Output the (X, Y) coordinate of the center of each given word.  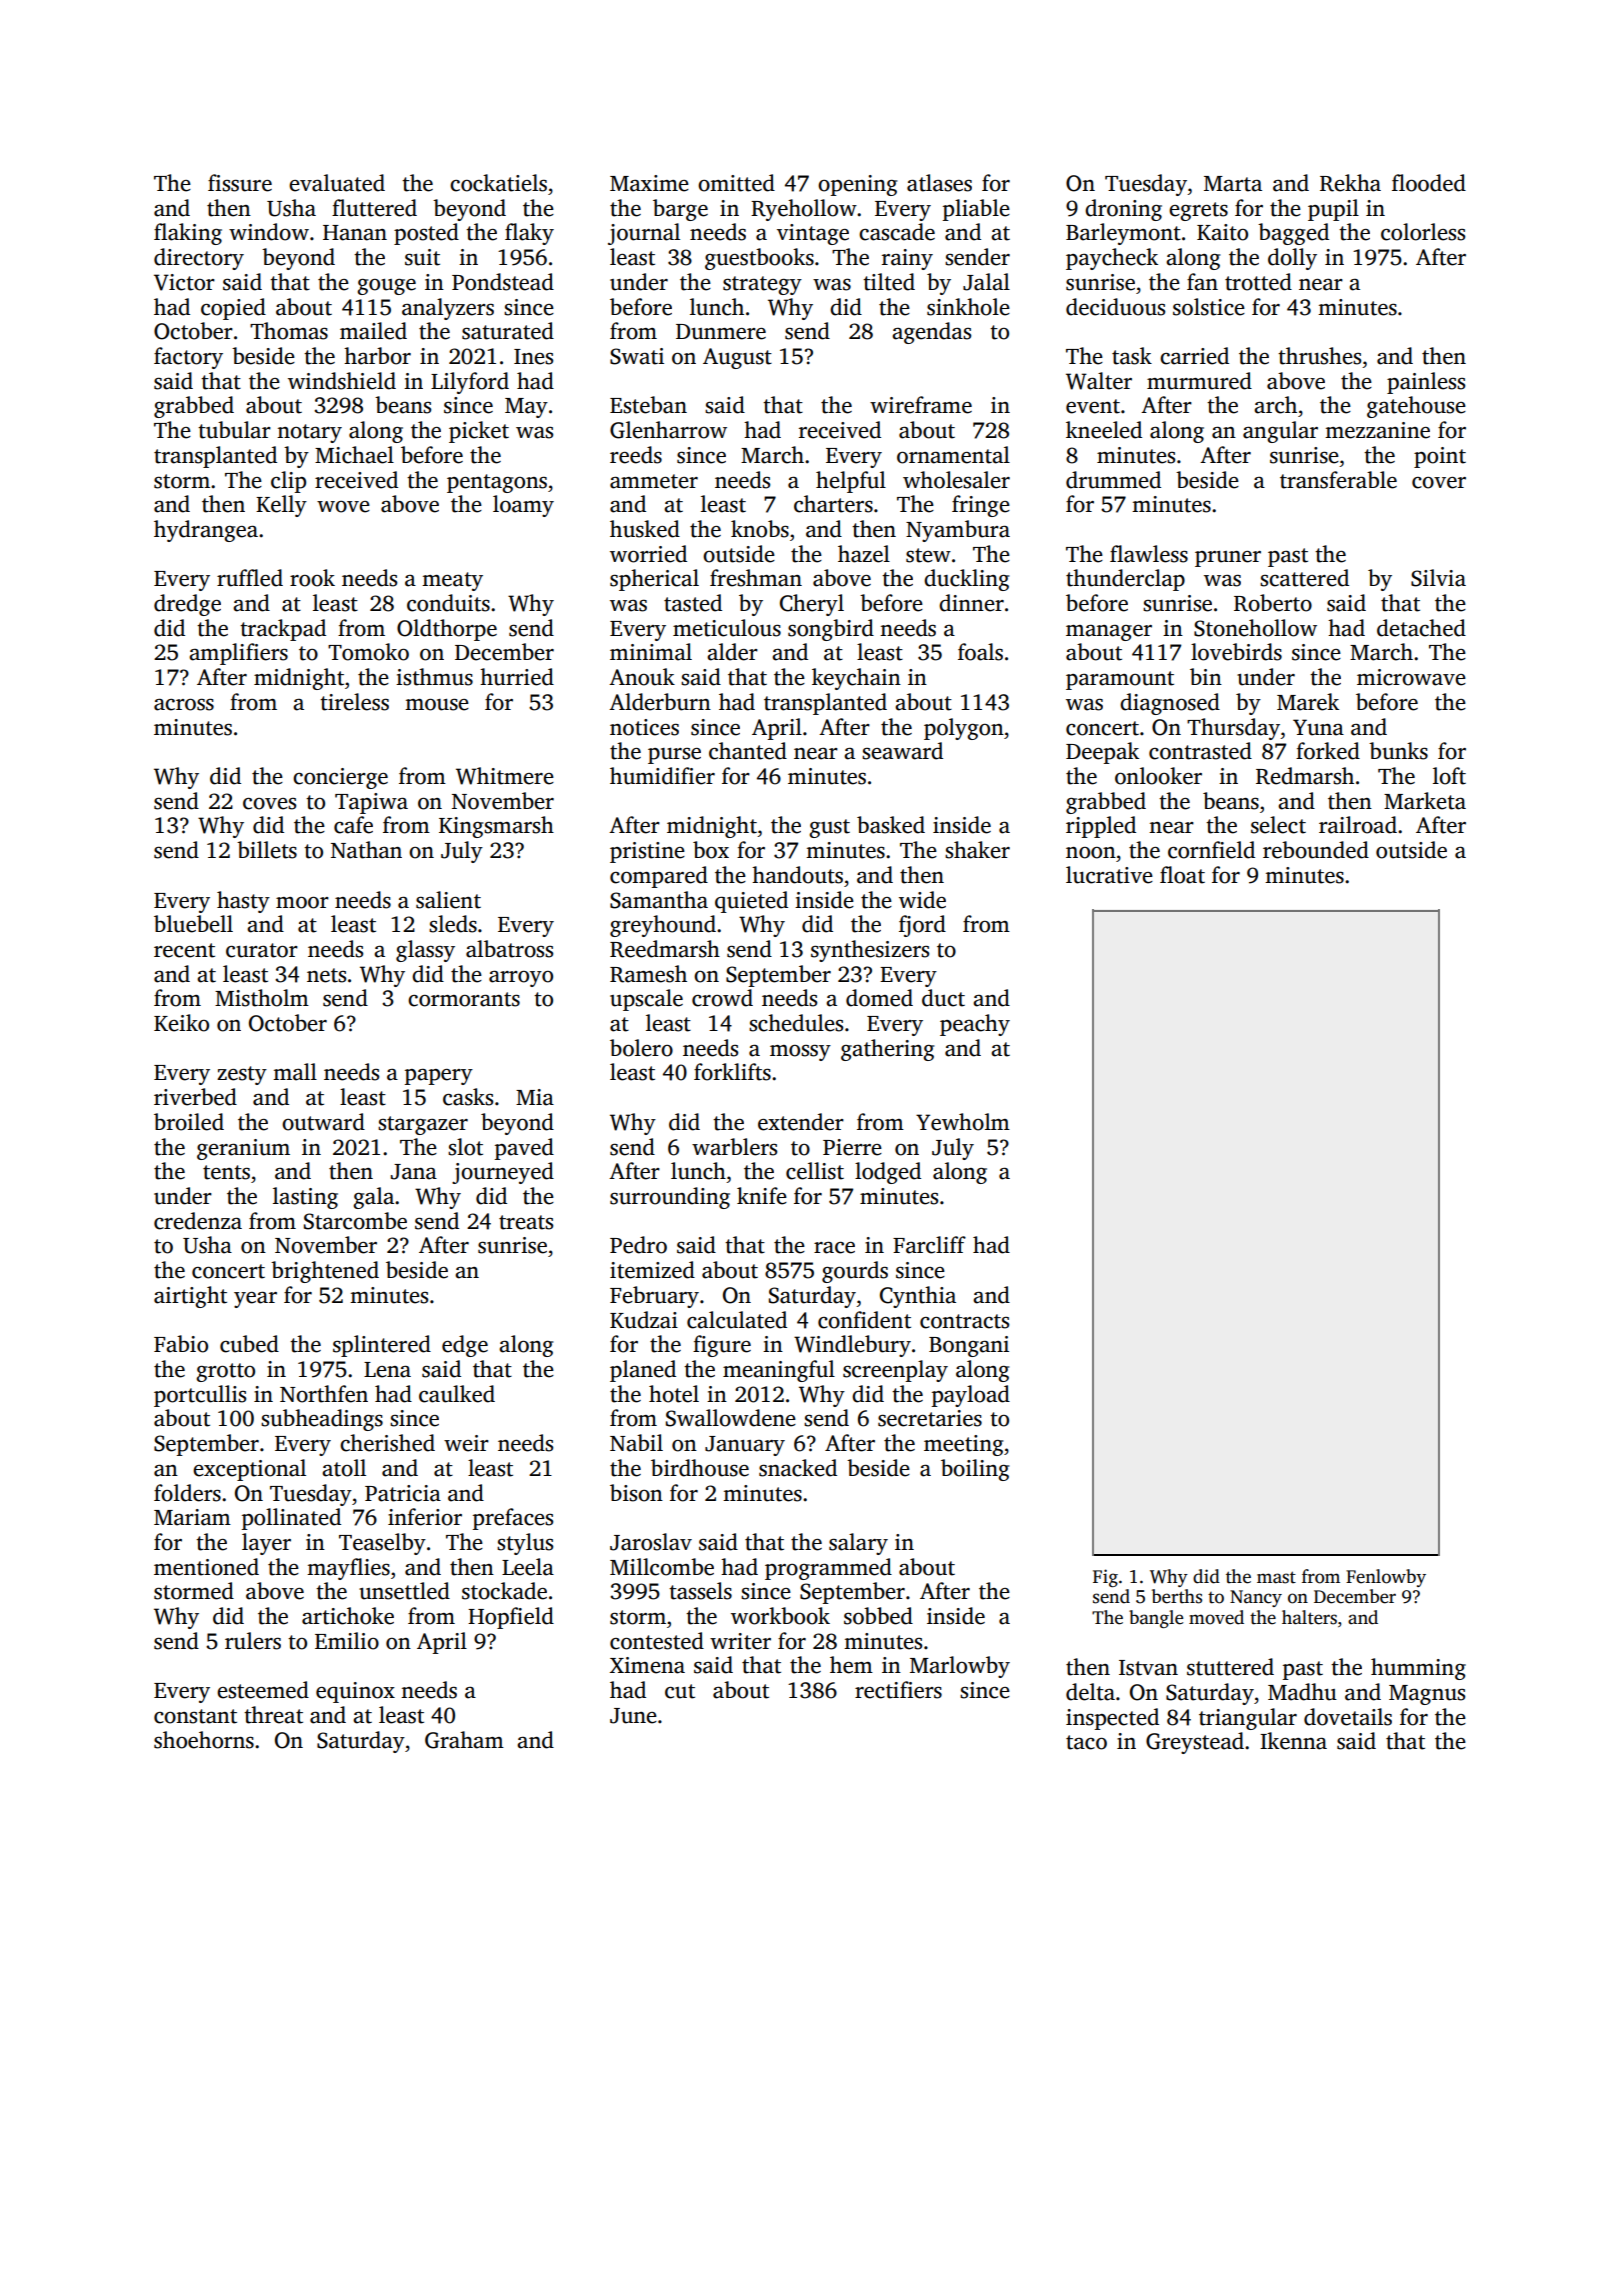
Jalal (986, 282)
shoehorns (204, 1740)
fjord (922, 926)
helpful (851, 482)
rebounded (1316, 850)
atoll (344, 1468)
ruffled (250, 578)
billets (267, 850)
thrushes (1319, 356)
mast (1276, 1577)
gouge (386, 287)
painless (1426, 383)
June (633, 1716)
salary (858, 1544)
